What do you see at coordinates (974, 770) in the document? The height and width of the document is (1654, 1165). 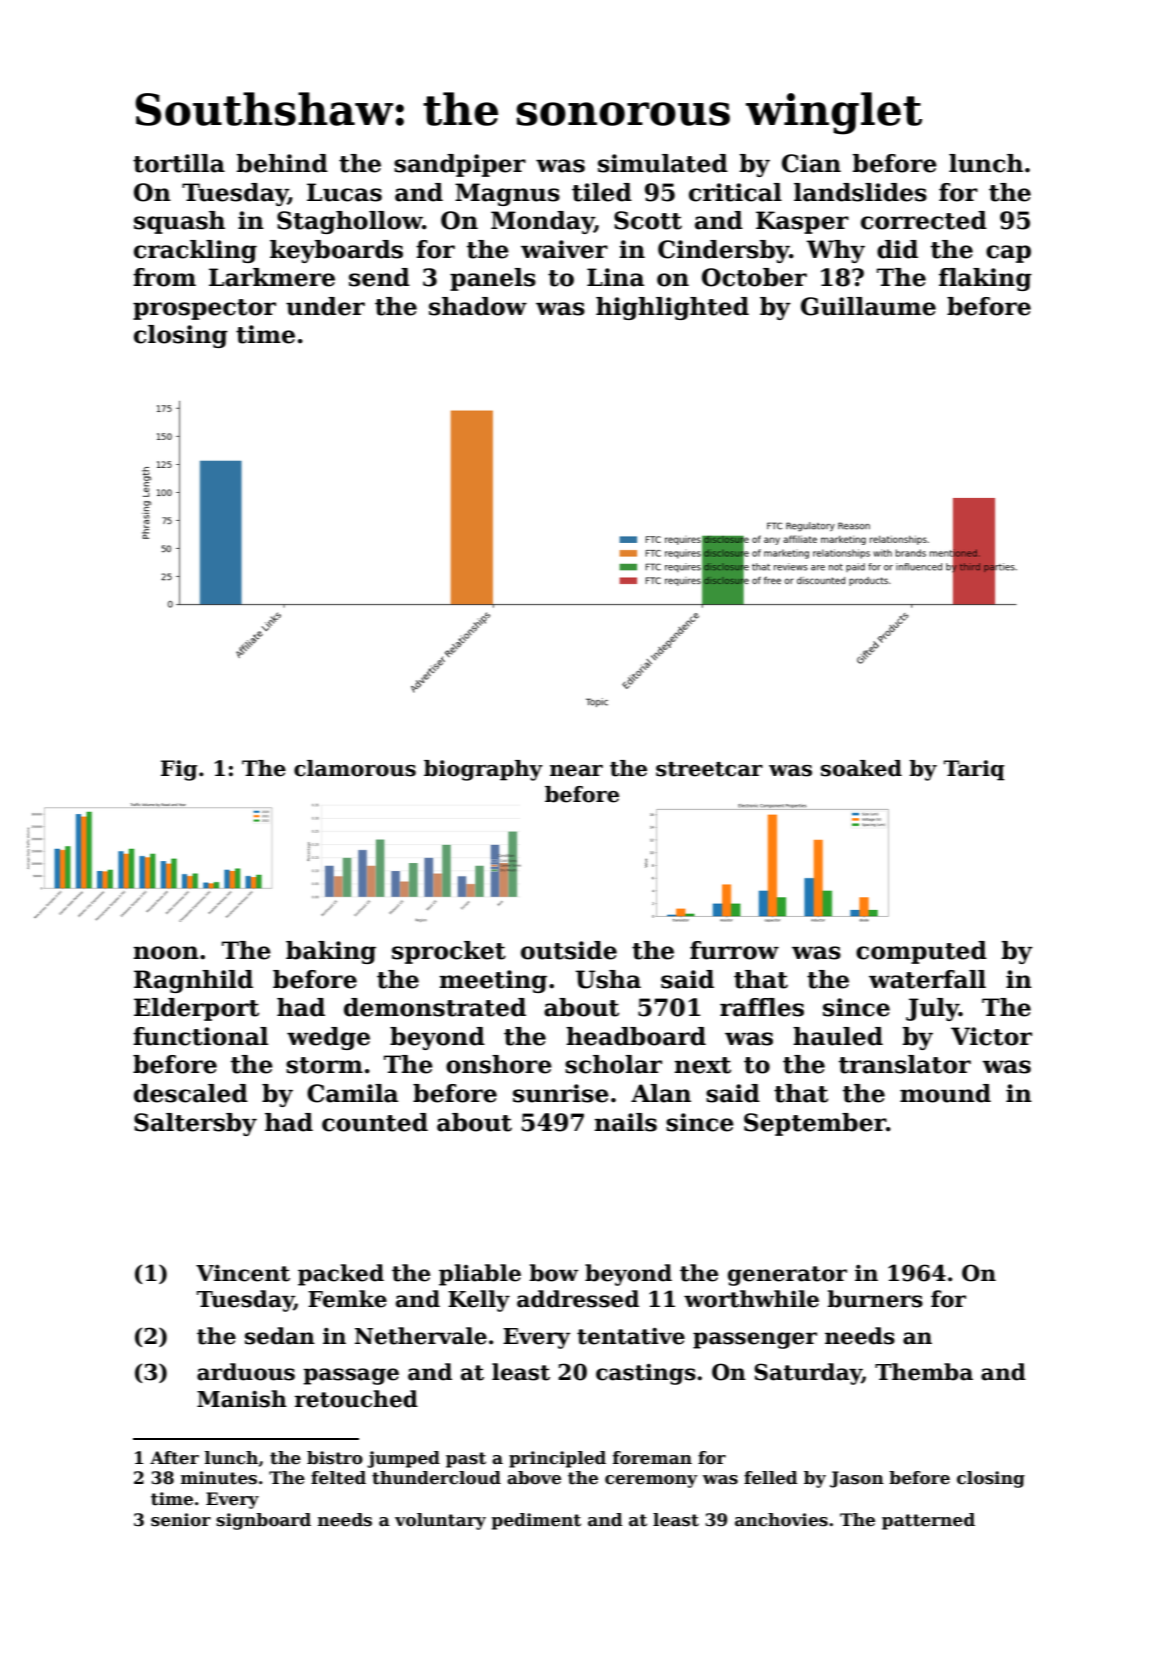 I see `Tariq` at bounding box center [974, 770].
